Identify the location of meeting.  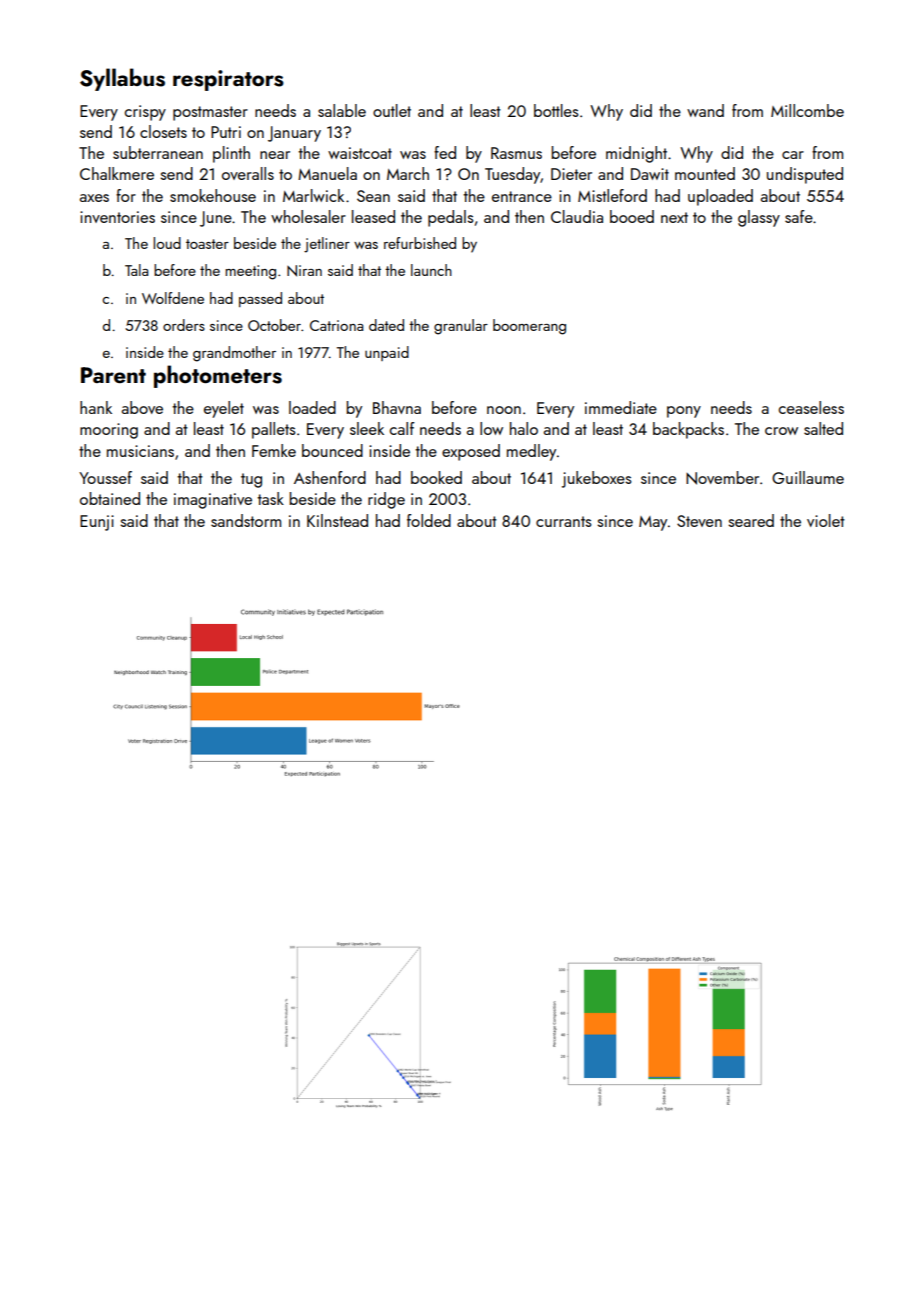
(250, 272).
